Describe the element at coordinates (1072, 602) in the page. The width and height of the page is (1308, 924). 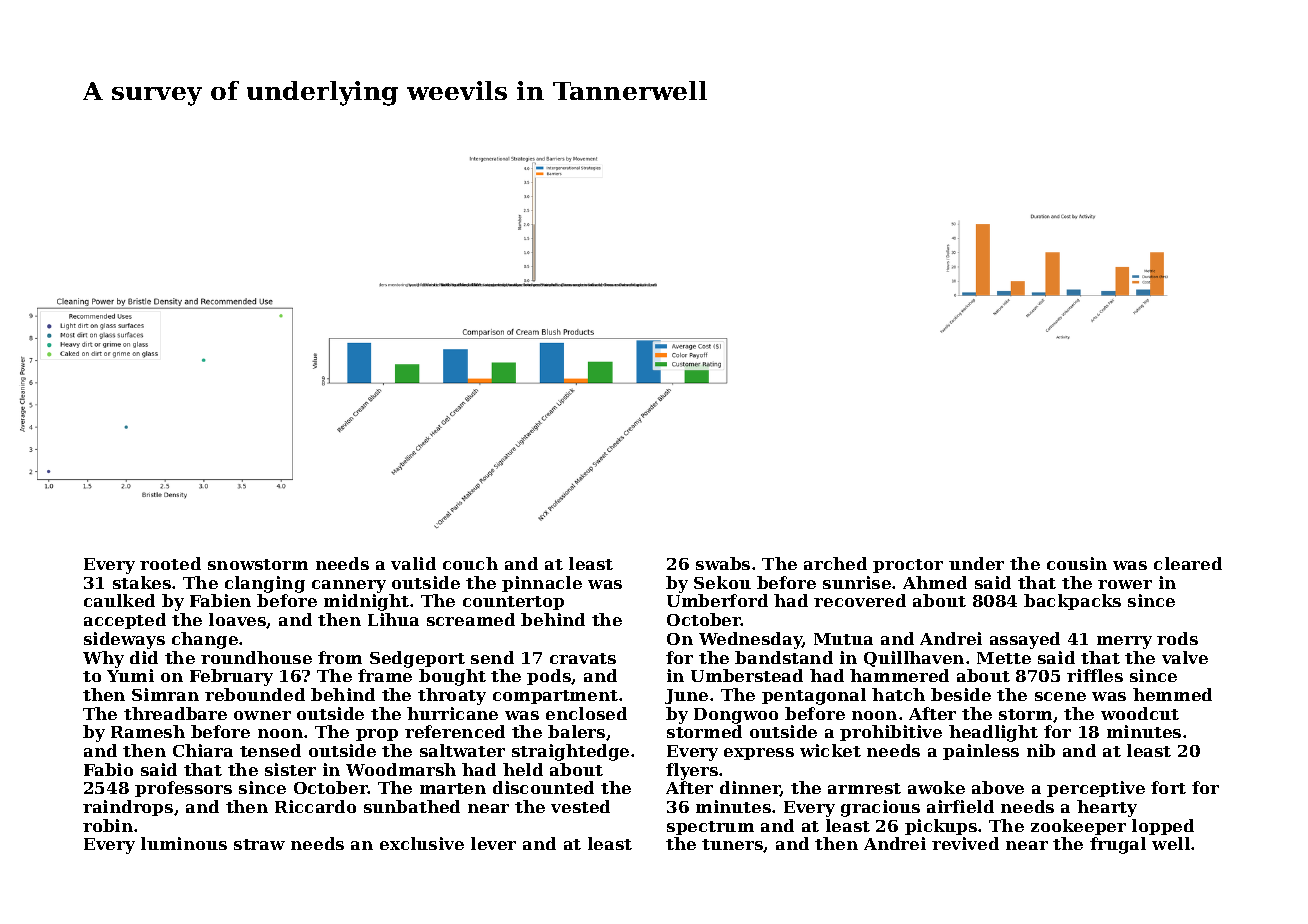
I see `backpacks` at that location.
